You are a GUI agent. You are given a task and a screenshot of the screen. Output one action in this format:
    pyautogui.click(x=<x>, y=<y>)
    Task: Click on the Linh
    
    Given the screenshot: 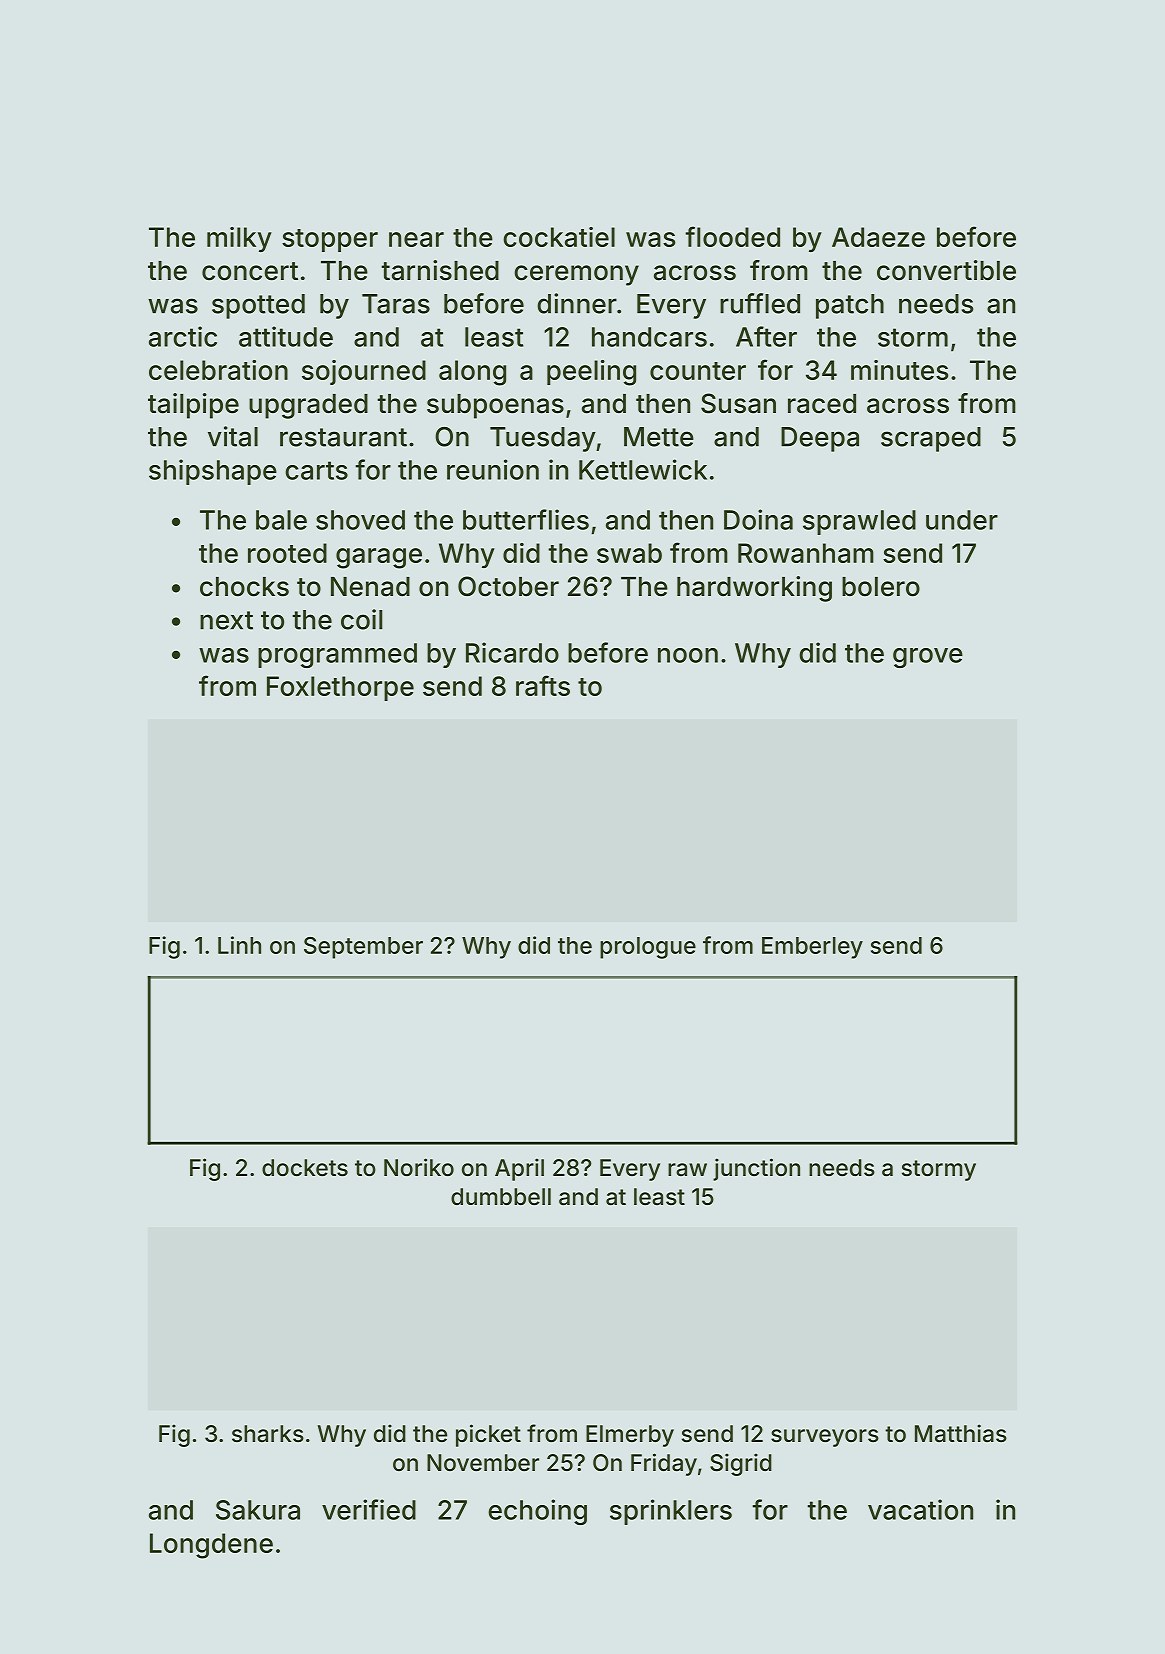 What is the action you would take?
    pyautogui.click(x=239, y=945)
